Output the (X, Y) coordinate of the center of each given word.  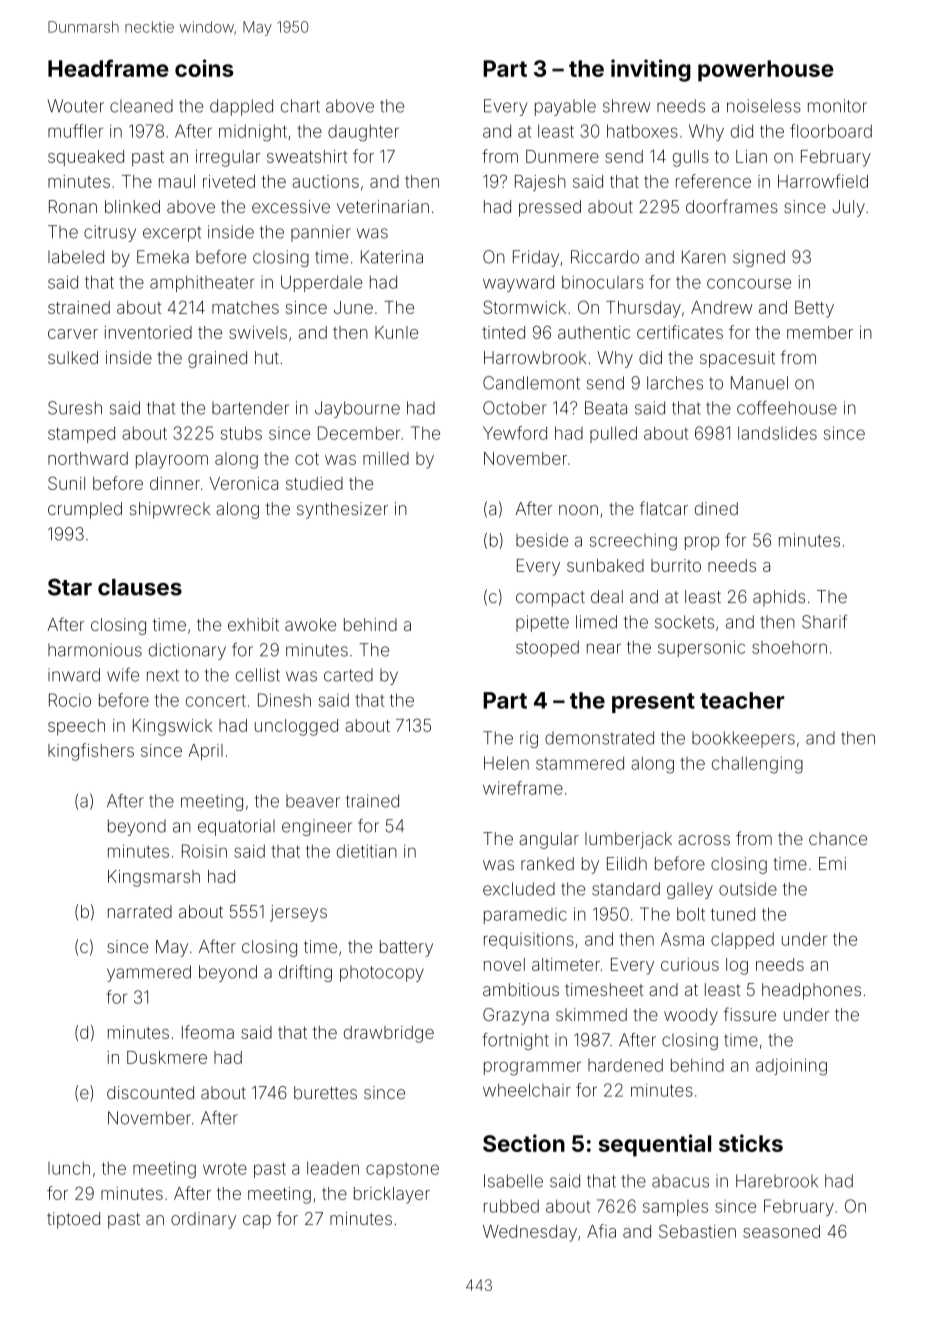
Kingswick (172, 727)
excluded (519, 889)
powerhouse (766, 71)
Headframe (108, 68)
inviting (651, 70)
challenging (757, 765)
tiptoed (73, 1220)
